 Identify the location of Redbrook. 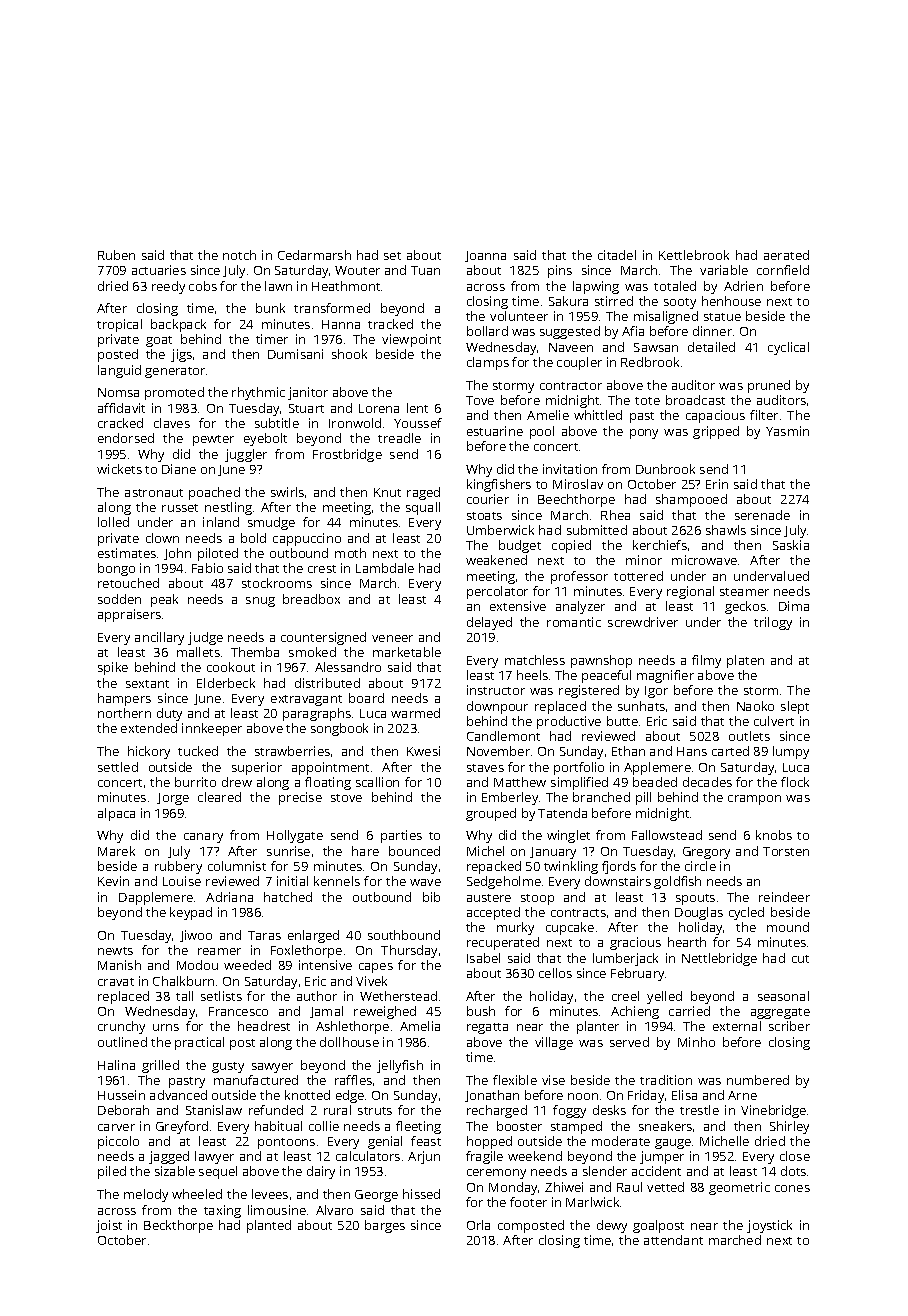
(650, 362).
